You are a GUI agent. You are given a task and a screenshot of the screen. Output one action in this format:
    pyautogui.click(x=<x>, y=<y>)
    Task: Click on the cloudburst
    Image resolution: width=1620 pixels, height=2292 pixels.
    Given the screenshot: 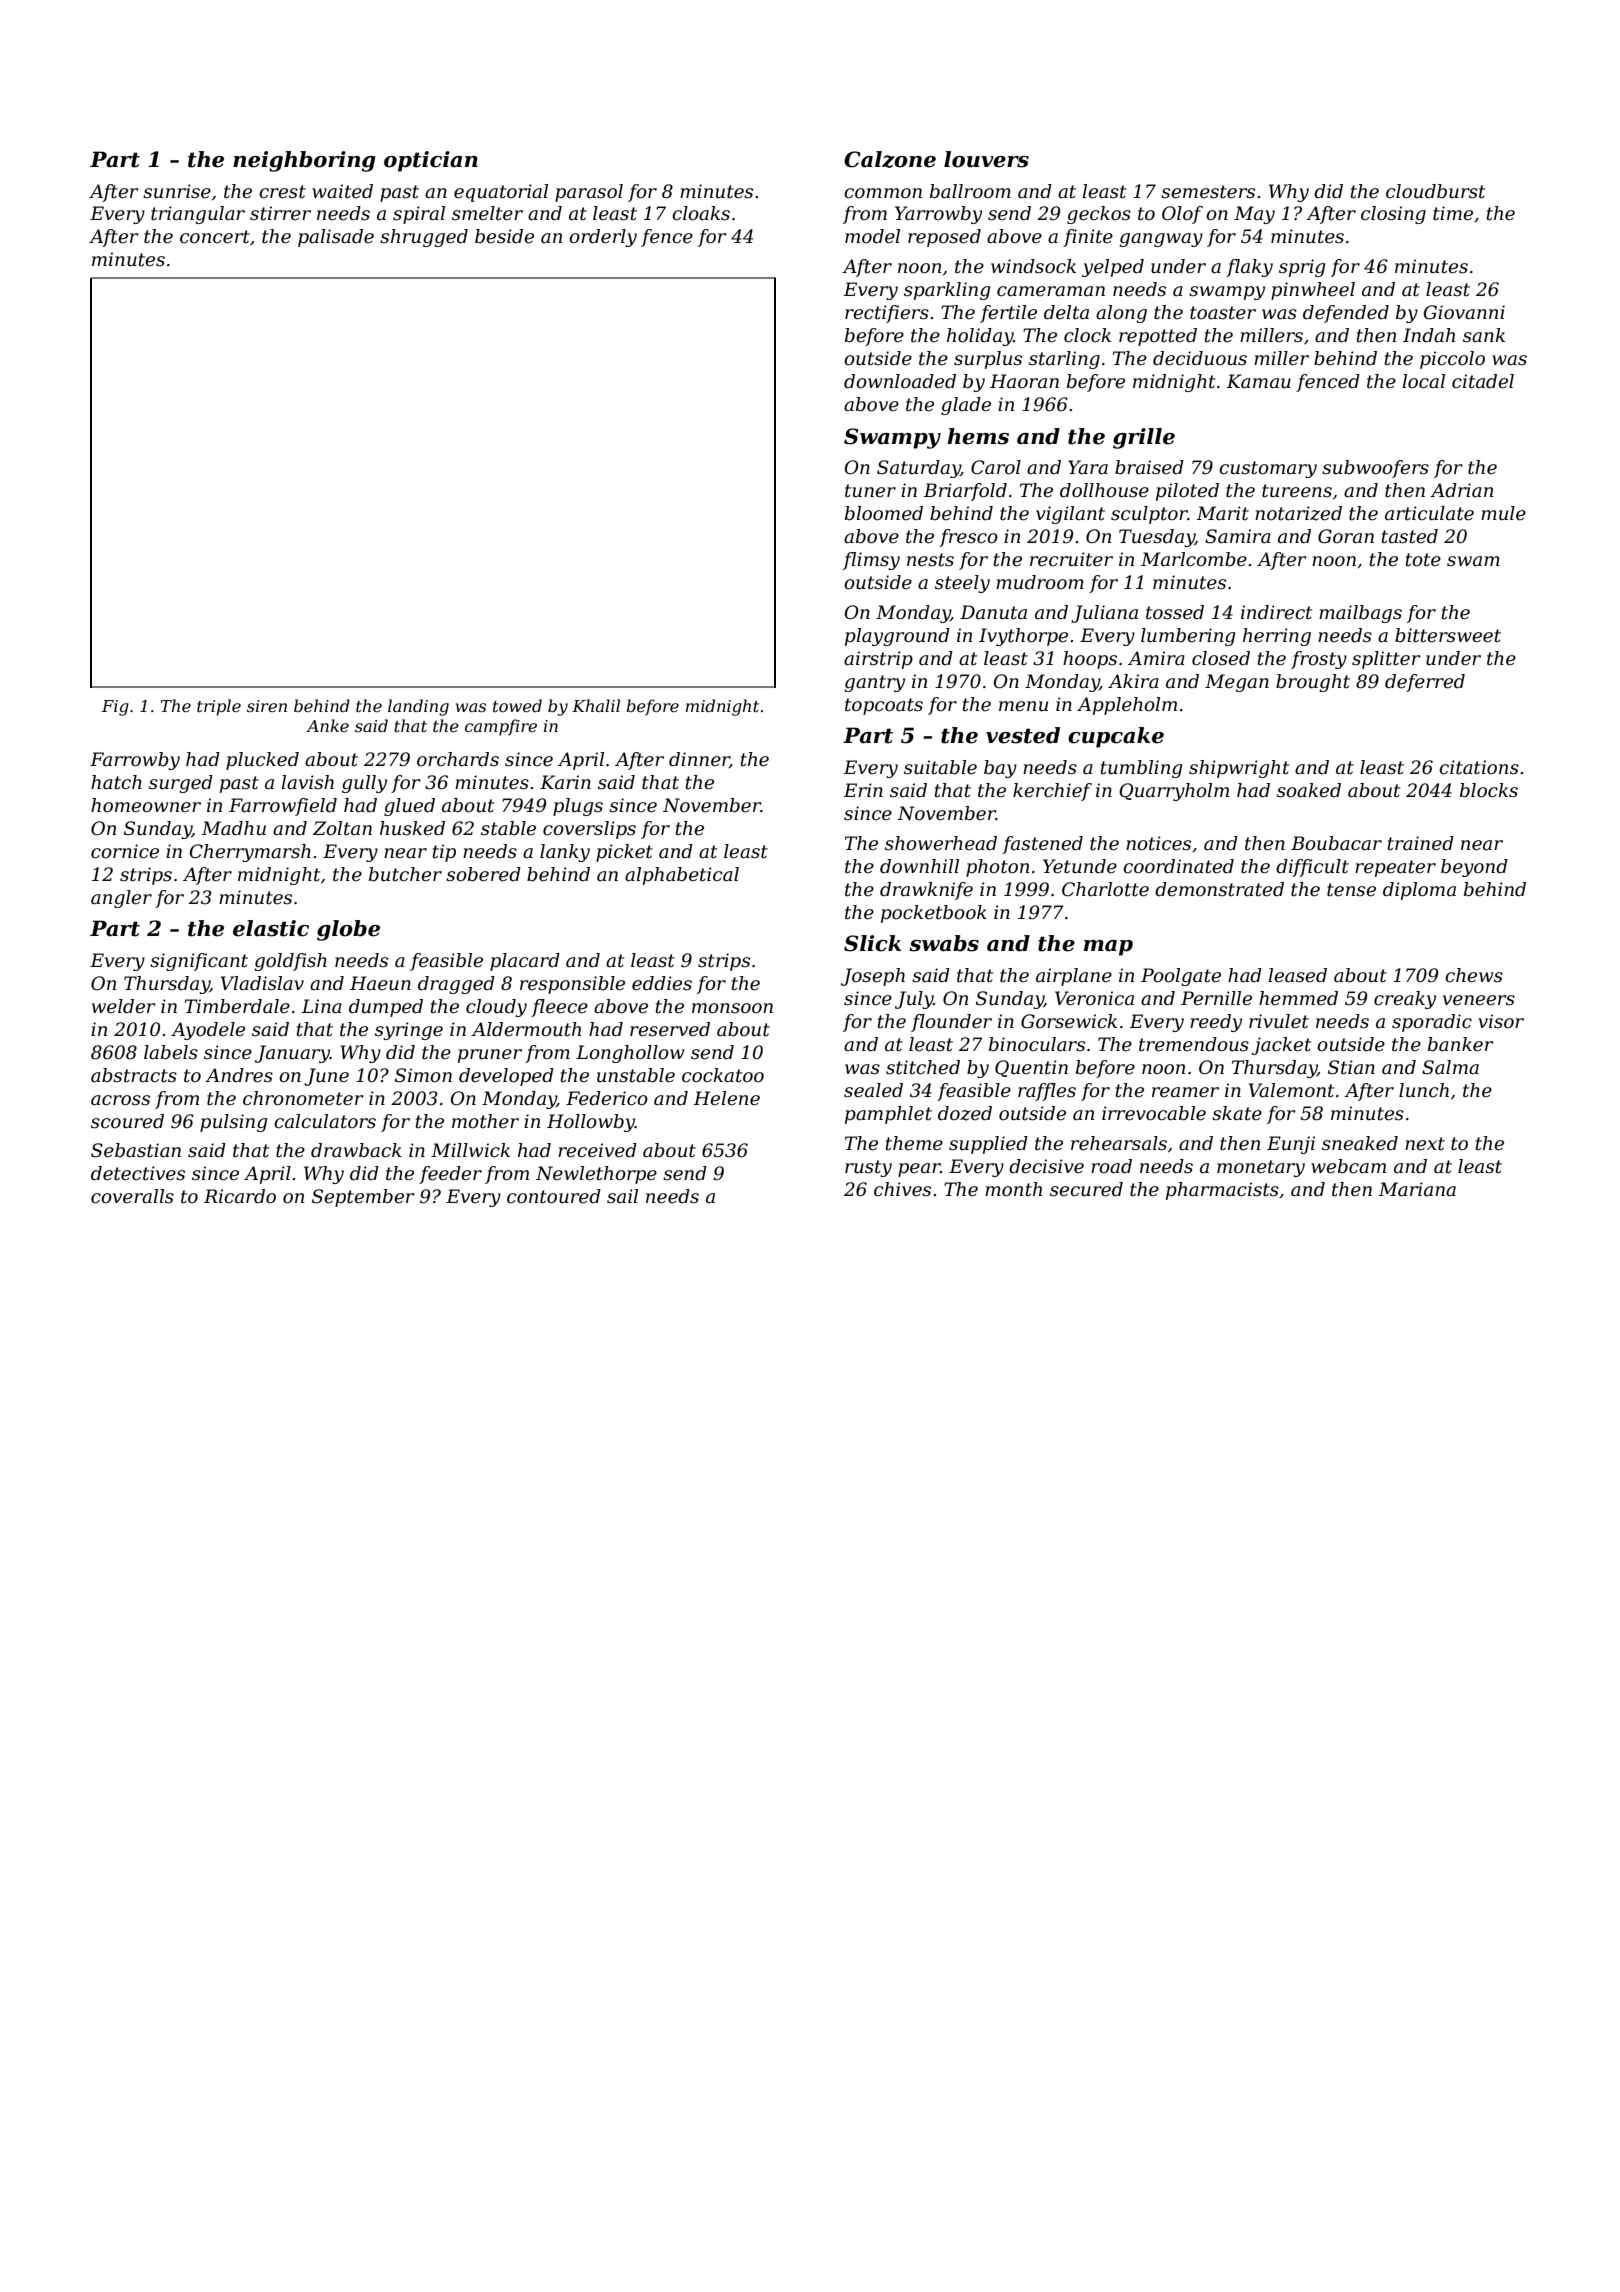 What is the action you would take?
    pyautogui.click(x=1435, y=191)
